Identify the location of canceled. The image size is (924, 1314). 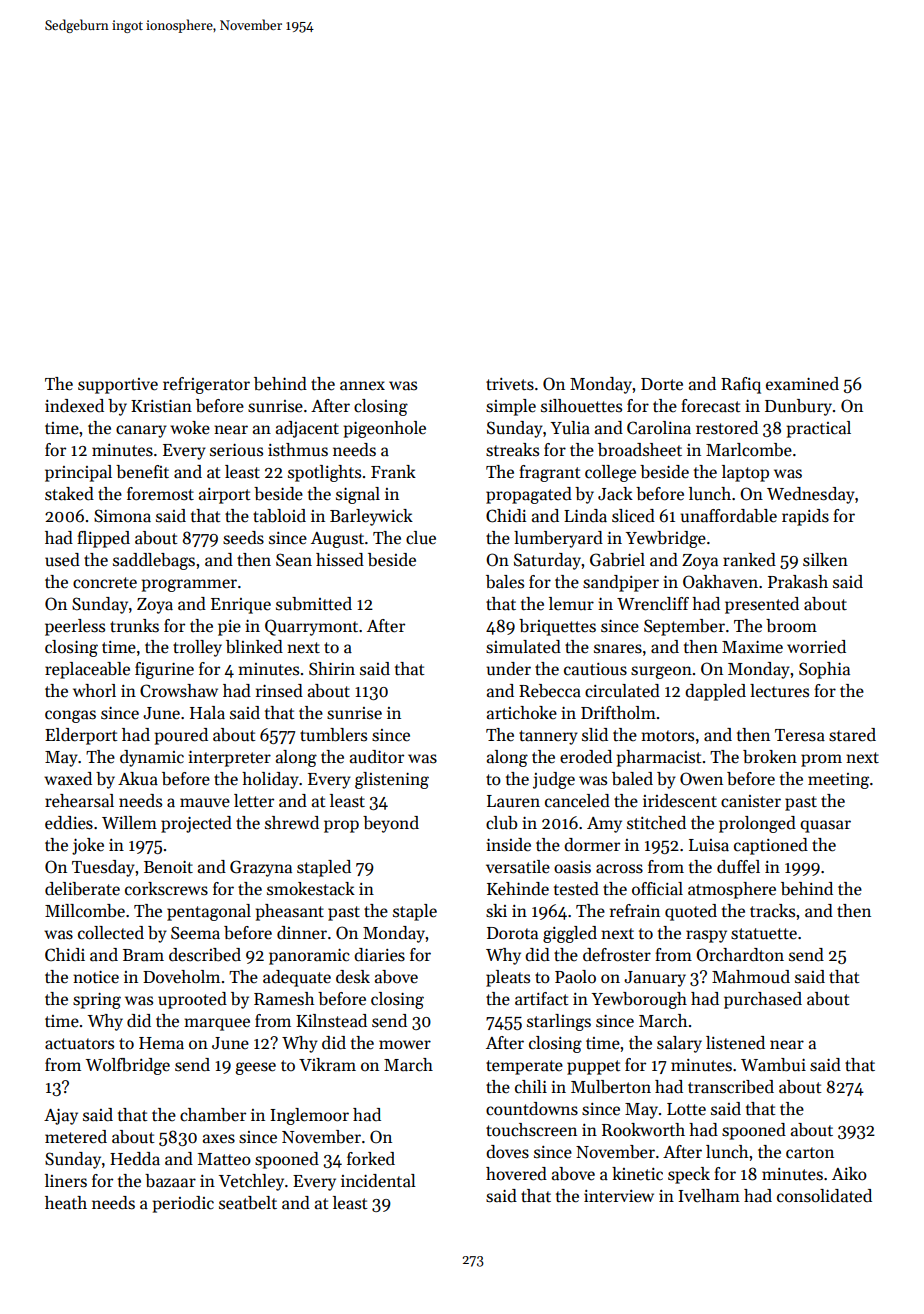
(577, 801).
